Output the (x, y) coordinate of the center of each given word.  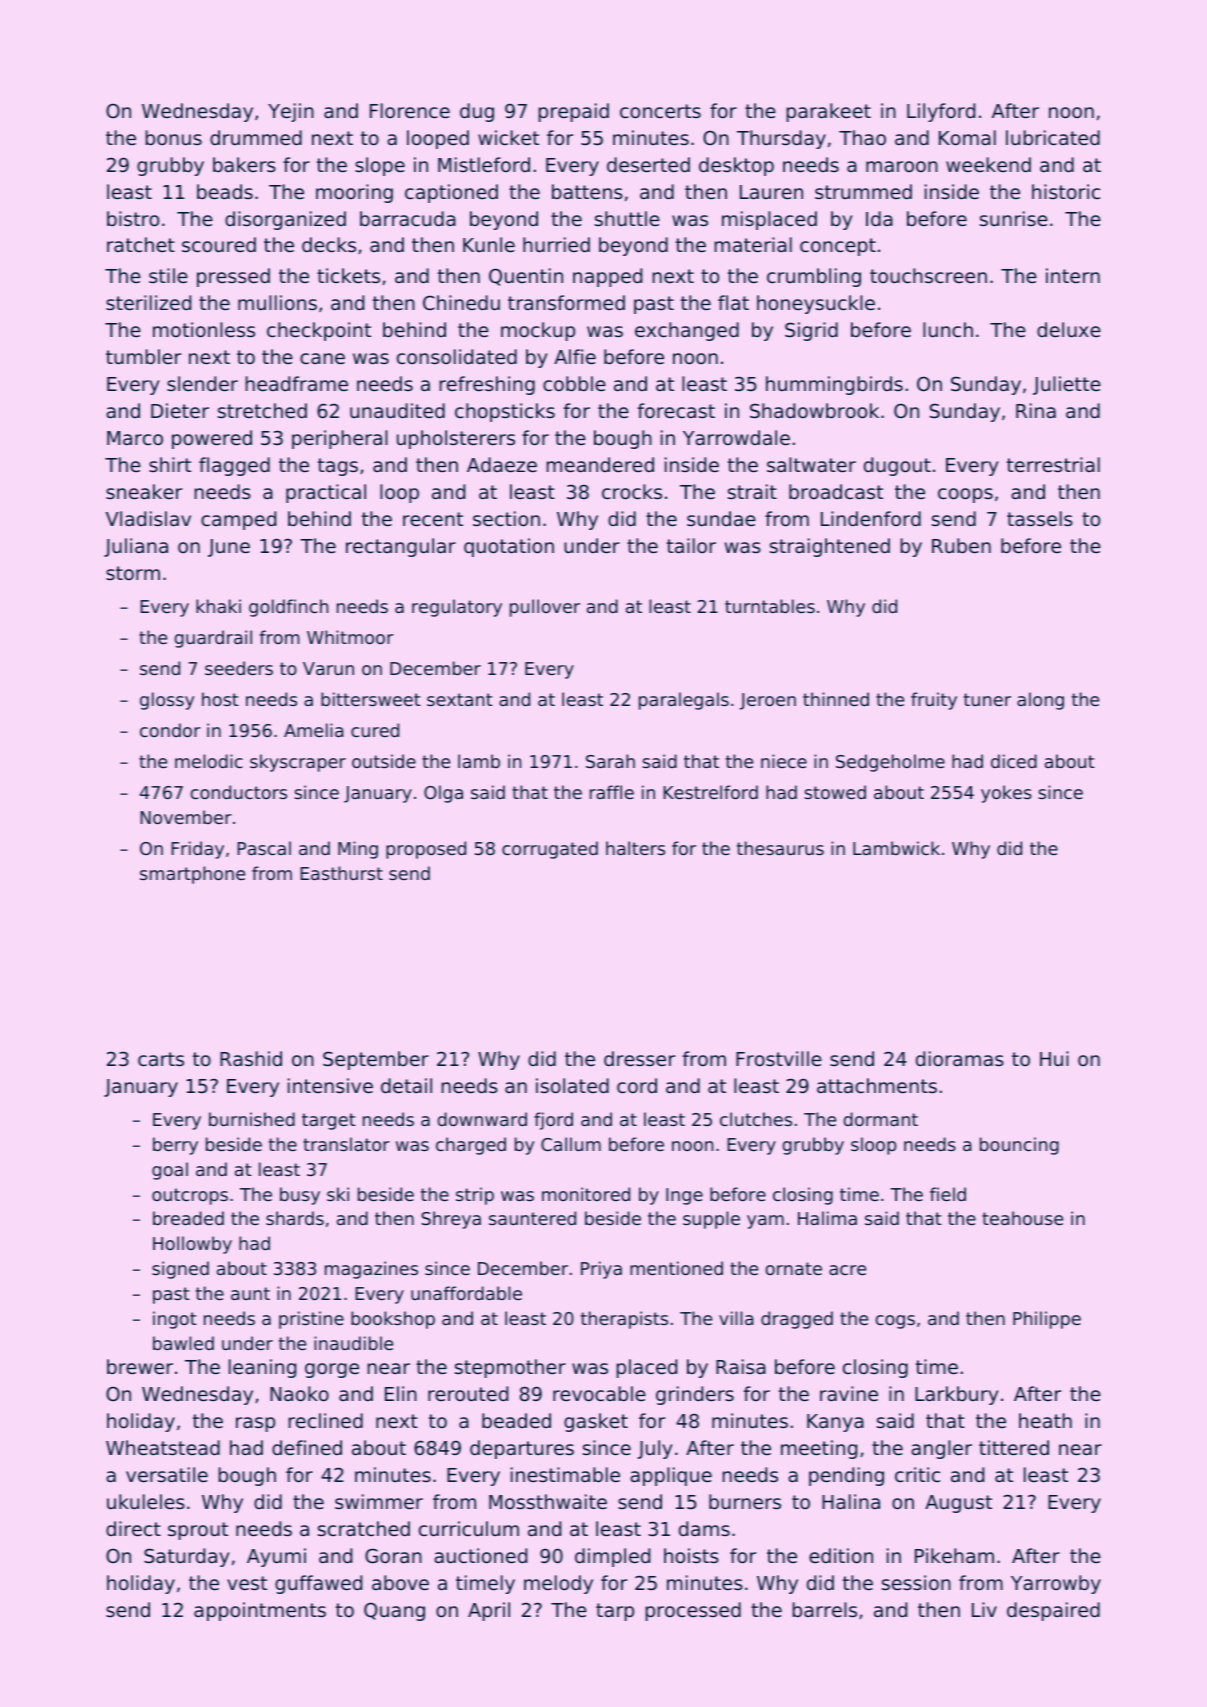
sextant (460, 699)
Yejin (291, 112)
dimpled (612, 1557)
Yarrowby (1056, 1584)
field (948, 1194)
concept (838, 247)
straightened (830, 547)
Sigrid (811, 331)
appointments (260, 1611)
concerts (660, 111)
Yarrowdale (736, 437)
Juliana (136, 547)
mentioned (676, 1268)
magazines (371, 1270)
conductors (239, 792)
